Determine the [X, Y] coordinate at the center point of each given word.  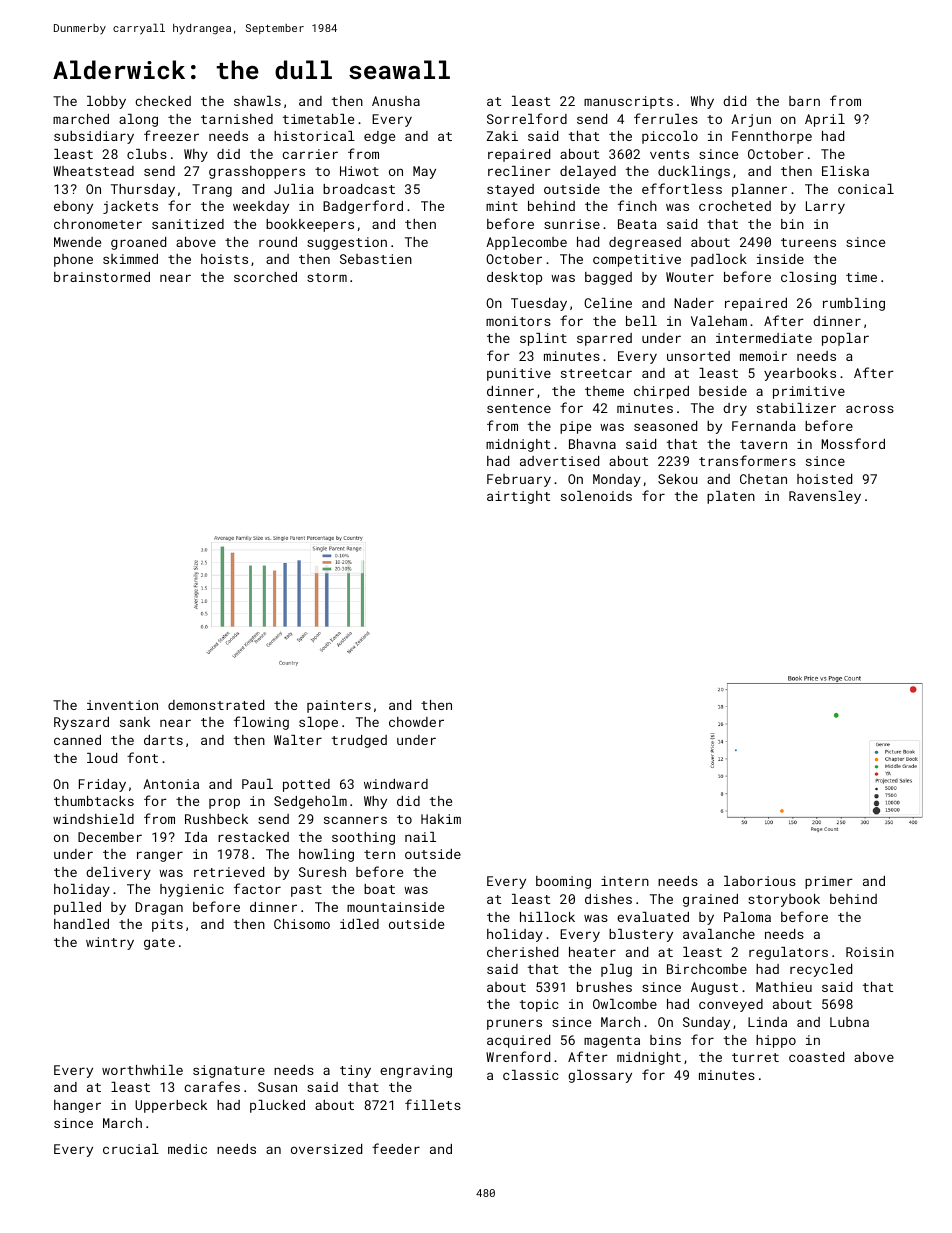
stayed [510, 190]
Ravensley [825, 497]
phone [73, 260]
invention [122, 705]
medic [187, 1149]
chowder [416, 722]
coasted [816, 1057]
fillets [433, 1104]
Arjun [751, 120]
